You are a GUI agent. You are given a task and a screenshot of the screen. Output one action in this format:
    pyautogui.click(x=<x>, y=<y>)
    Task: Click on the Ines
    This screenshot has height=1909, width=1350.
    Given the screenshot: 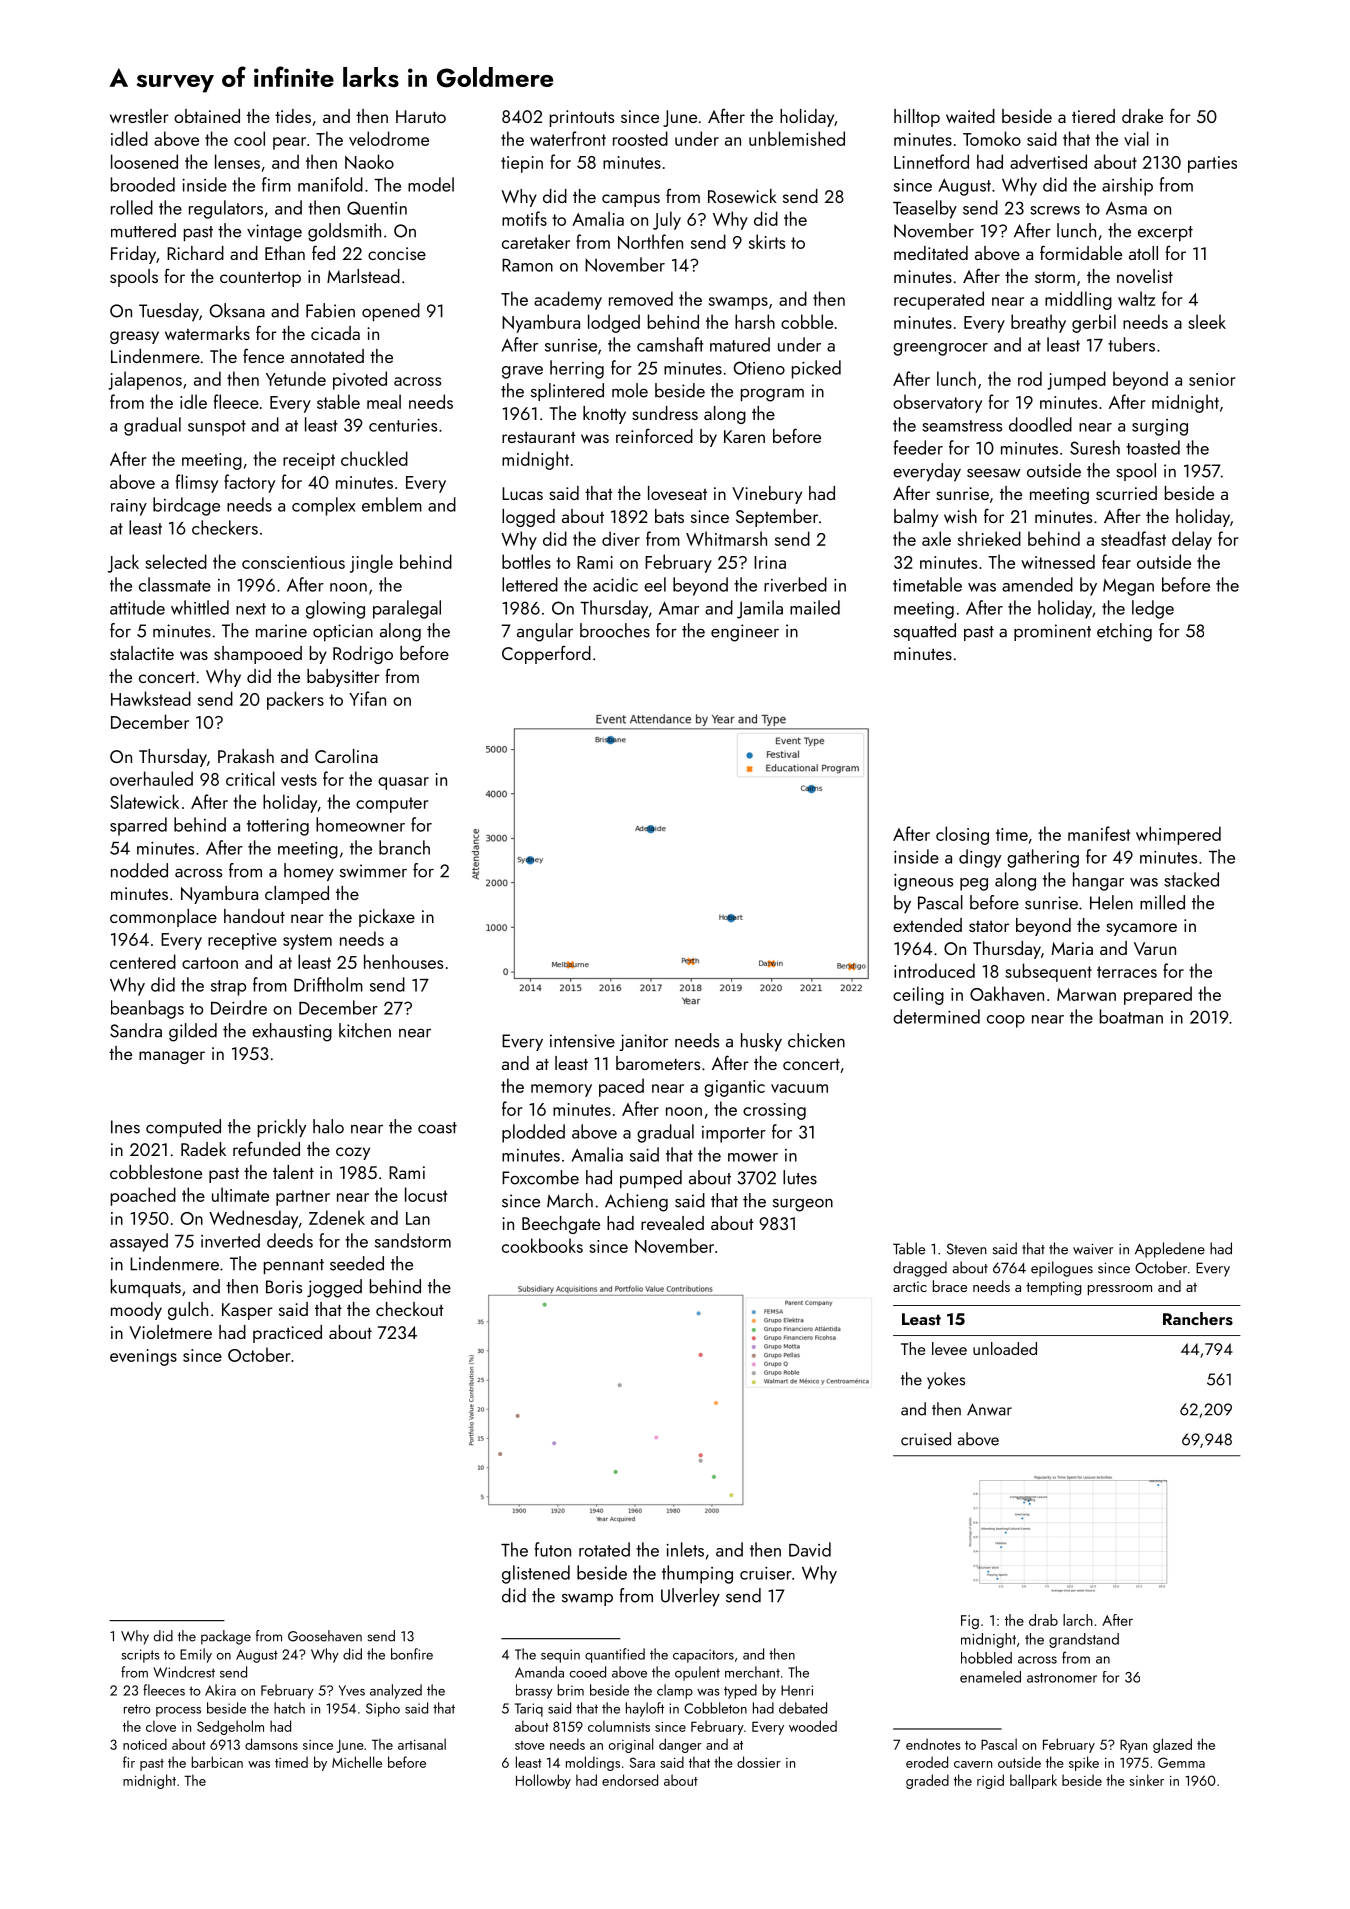 What is the action you would take?
    pyautogui.click(x=125, y=1127)
